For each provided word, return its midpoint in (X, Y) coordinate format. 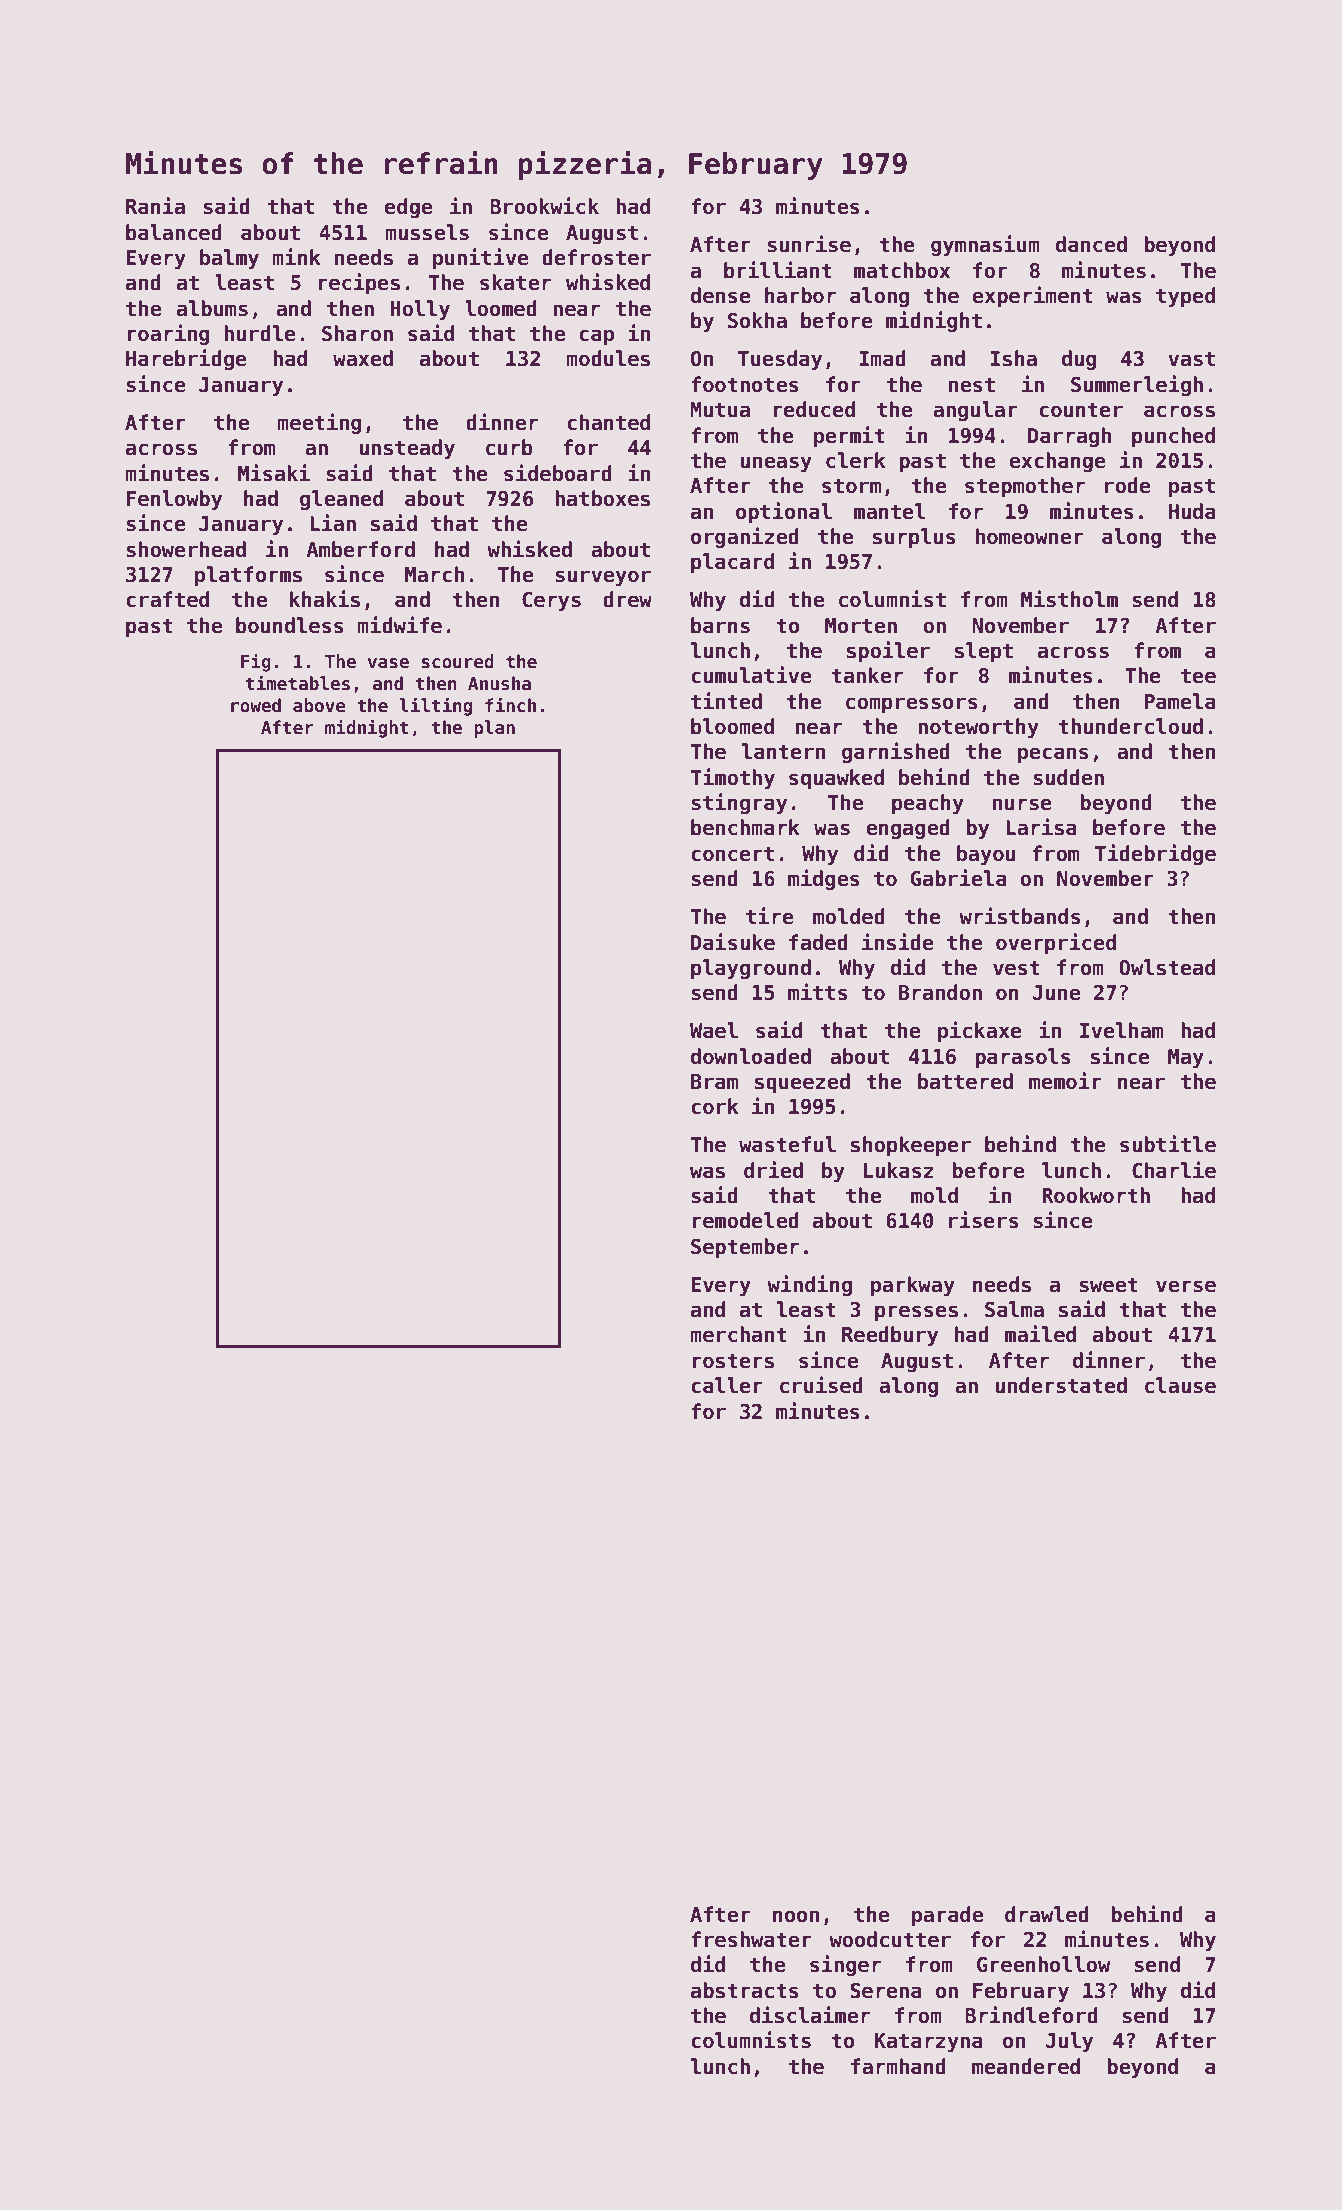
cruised (821, 1385)
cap (596, 337)
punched (1173, 437)
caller (727, 1385)
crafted (167, 599)
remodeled (746, 1220)
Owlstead (1167, 967)
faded (818, 942)
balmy (229, 259)
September (745, 1248)
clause (1180, 1385)
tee (1198, 676)
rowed (256, 705)
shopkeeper (911, 1146)
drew (627, 599)
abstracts (745, 1990)
